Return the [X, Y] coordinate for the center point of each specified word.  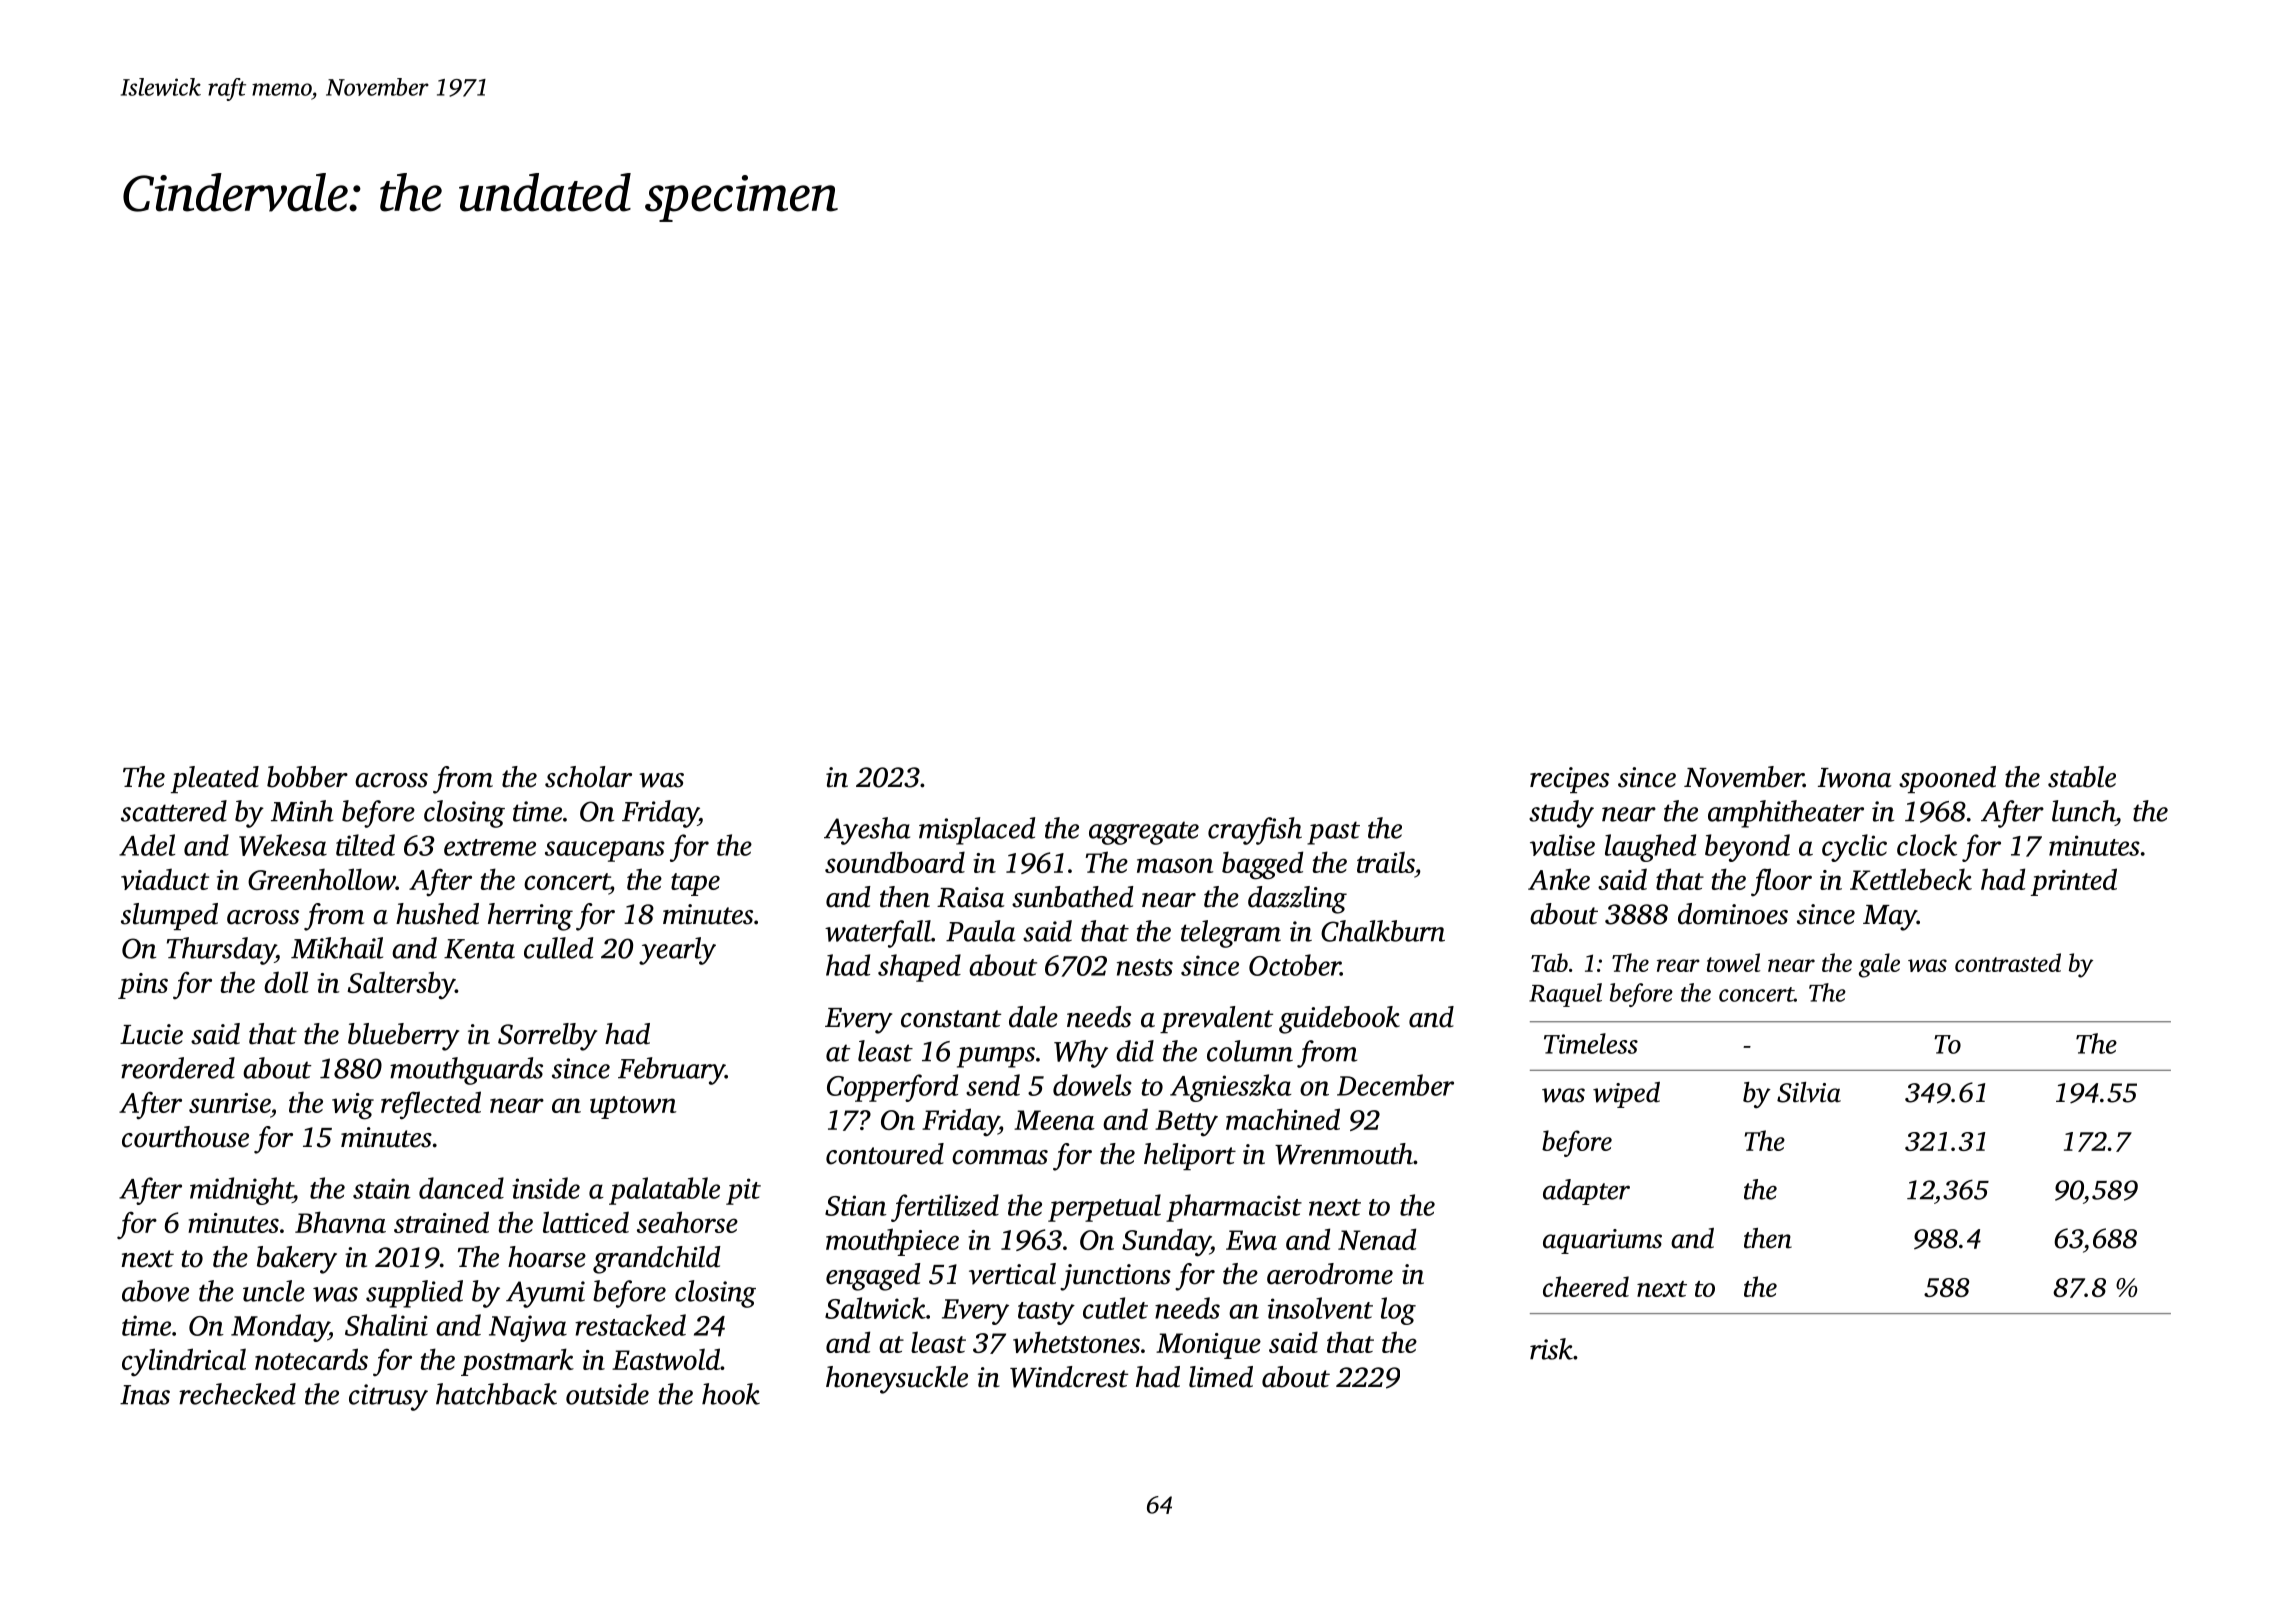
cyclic [1854, 848]
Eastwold [666, 1359]
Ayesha [867, 831]
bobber [307, 777]
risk [1551, 1349]
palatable [664, 1191]
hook [731, 1394]
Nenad [1377, 1239]
